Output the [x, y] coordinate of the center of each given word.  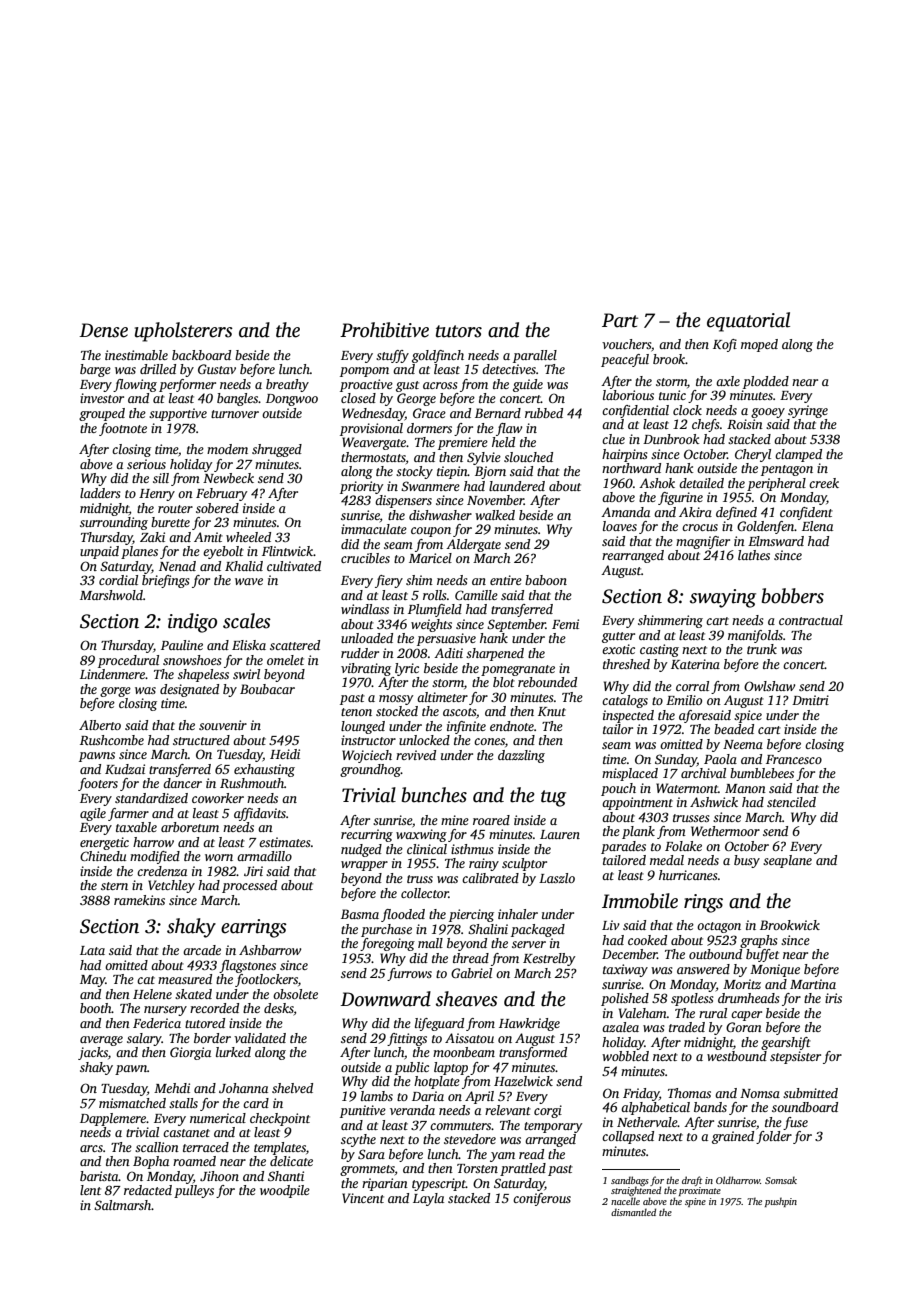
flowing [135, 385]
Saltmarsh [123, 1205]
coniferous [542, 1199]
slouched [528, 457]
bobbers [793, 596]
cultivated [294, 566]
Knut [552, 711]
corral [692, 686]
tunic [672, 395]
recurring [367, 835]
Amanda [625, 512]
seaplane [787, 861]
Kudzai [125, 769]
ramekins [139, 900]
